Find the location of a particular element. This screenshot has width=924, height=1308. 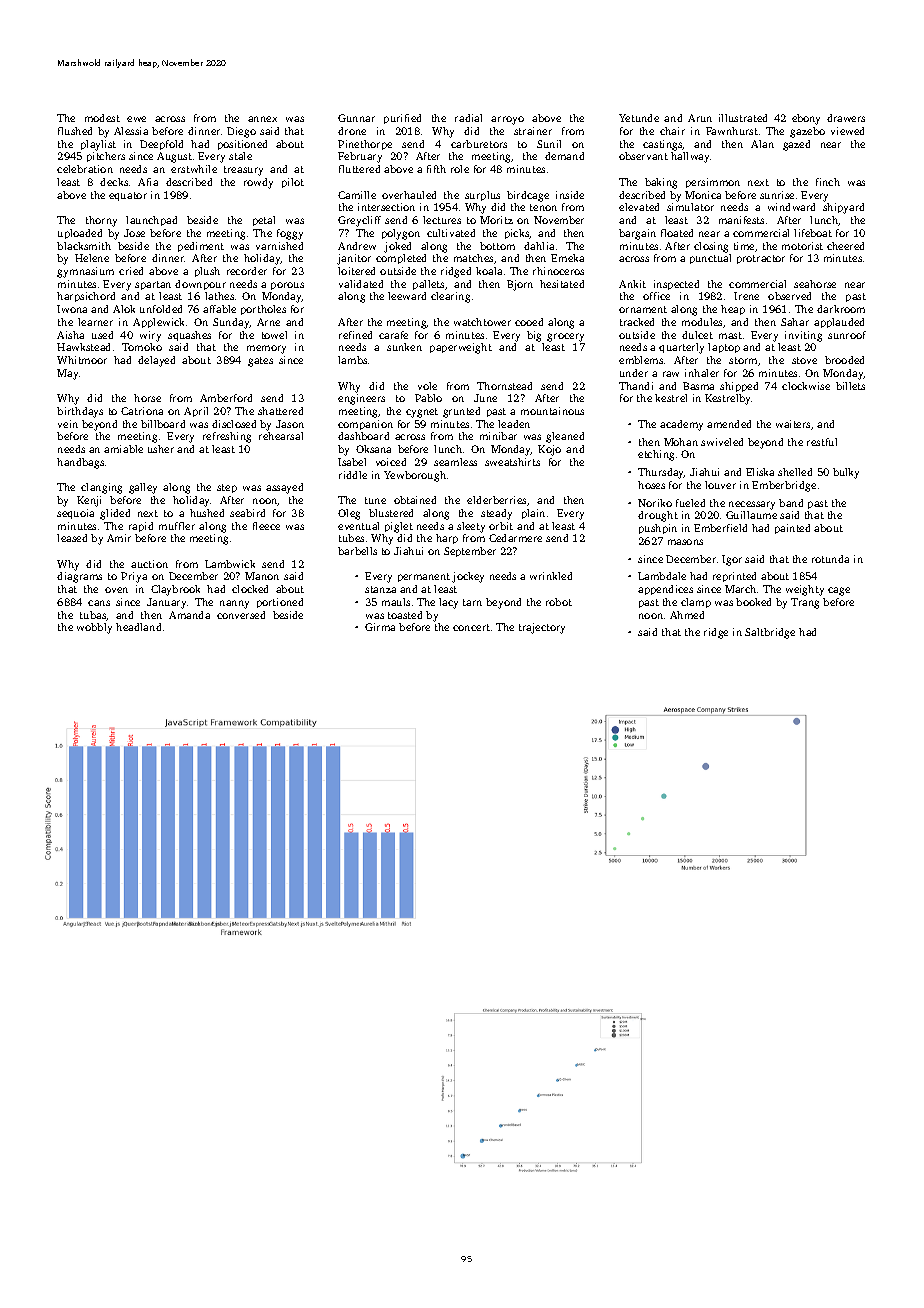

Girma is located at coordinates (380, 627).
